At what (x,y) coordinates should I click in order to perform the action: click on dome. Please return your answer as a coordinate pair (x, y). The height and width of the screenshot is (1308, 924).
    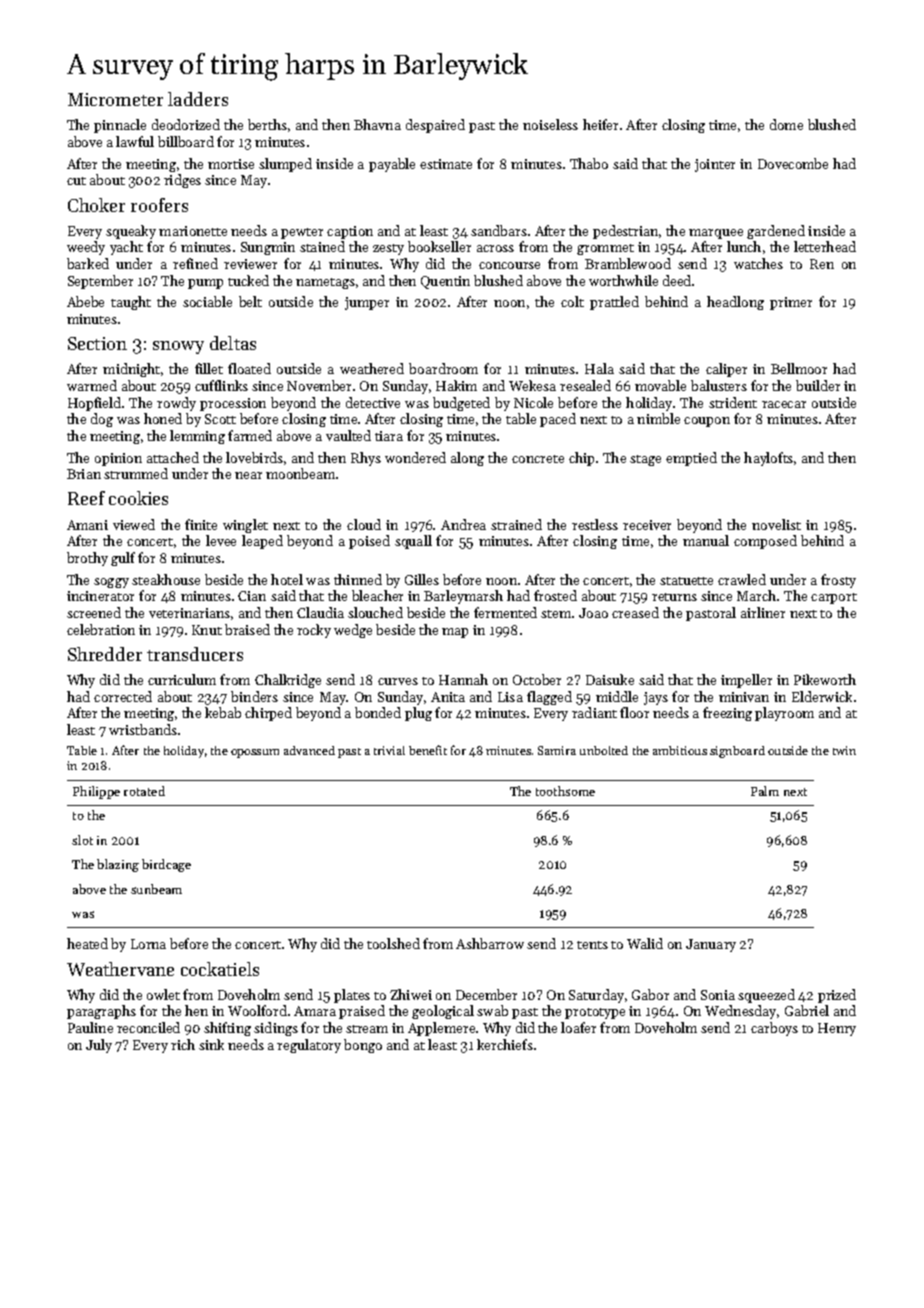
    Looking at the image, I should click on (786, 124).
